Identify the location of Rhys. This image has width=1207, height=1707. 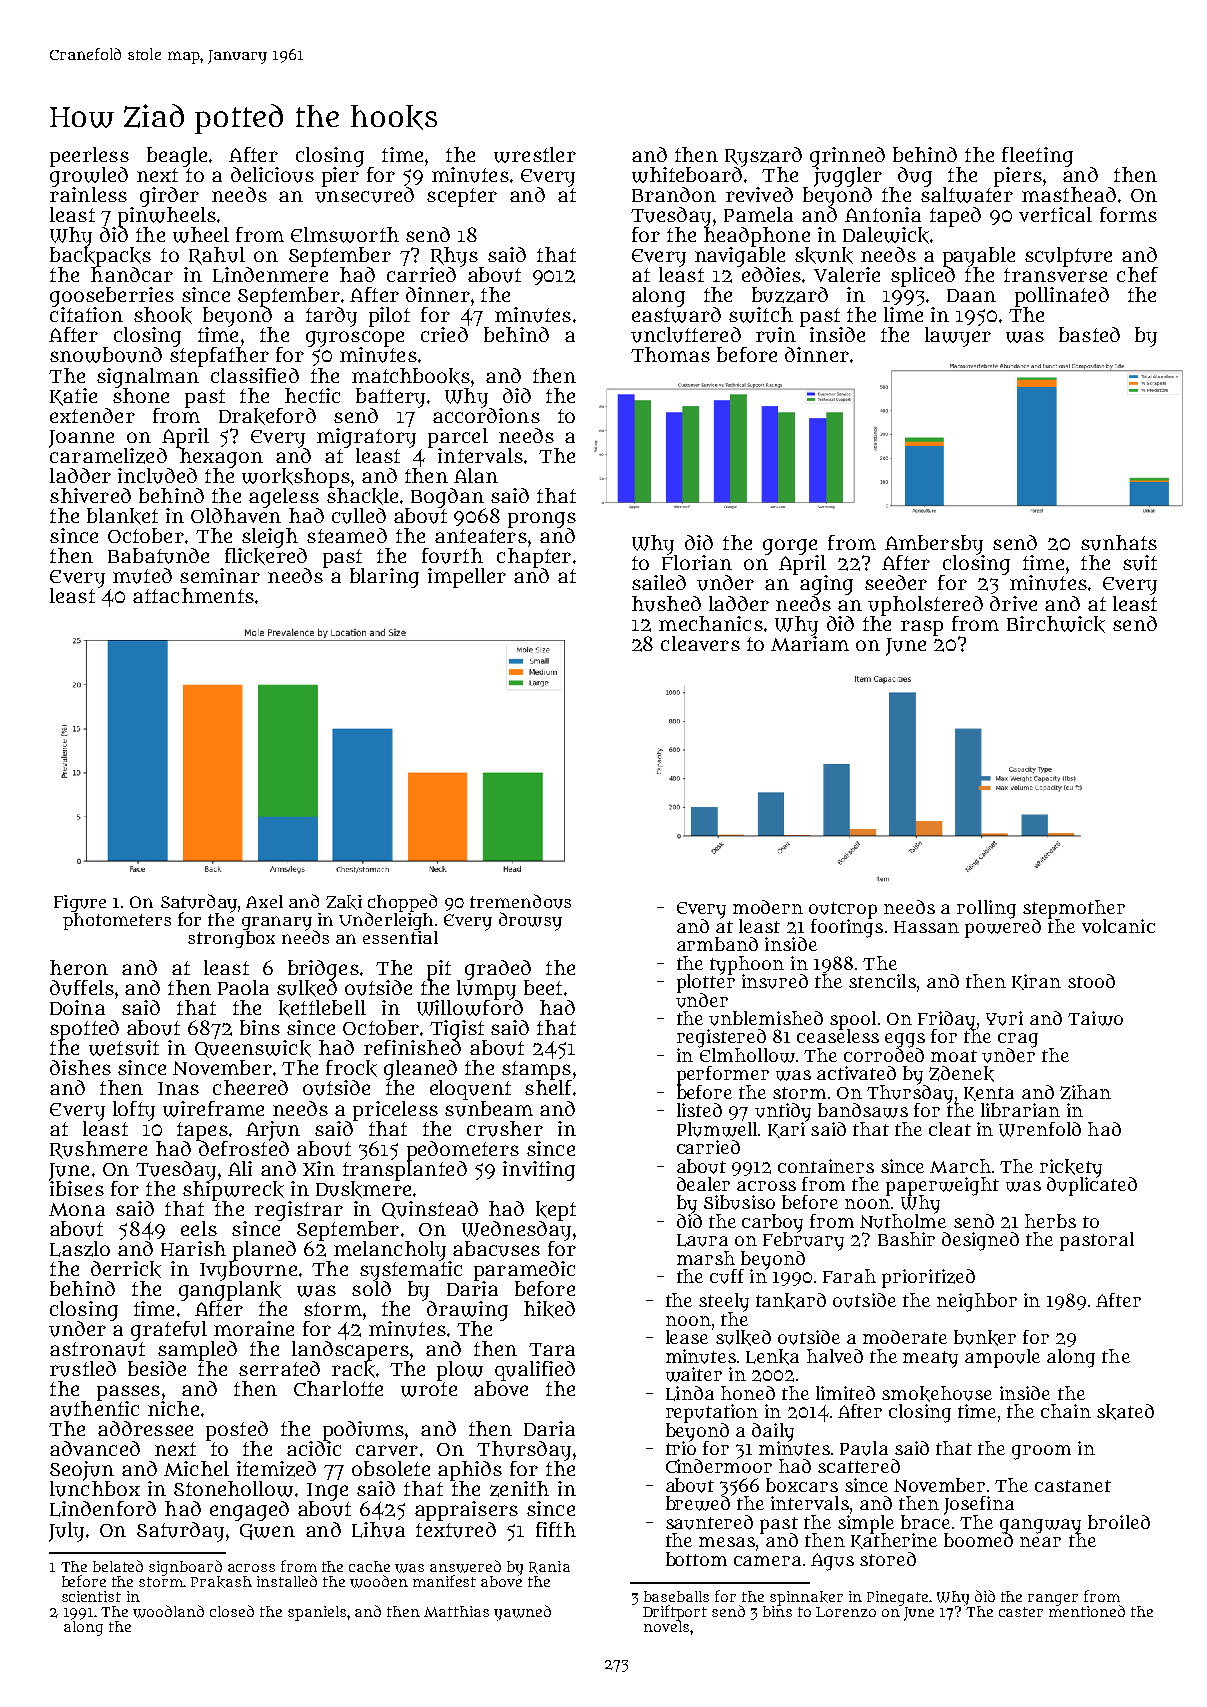
(454, 257).
